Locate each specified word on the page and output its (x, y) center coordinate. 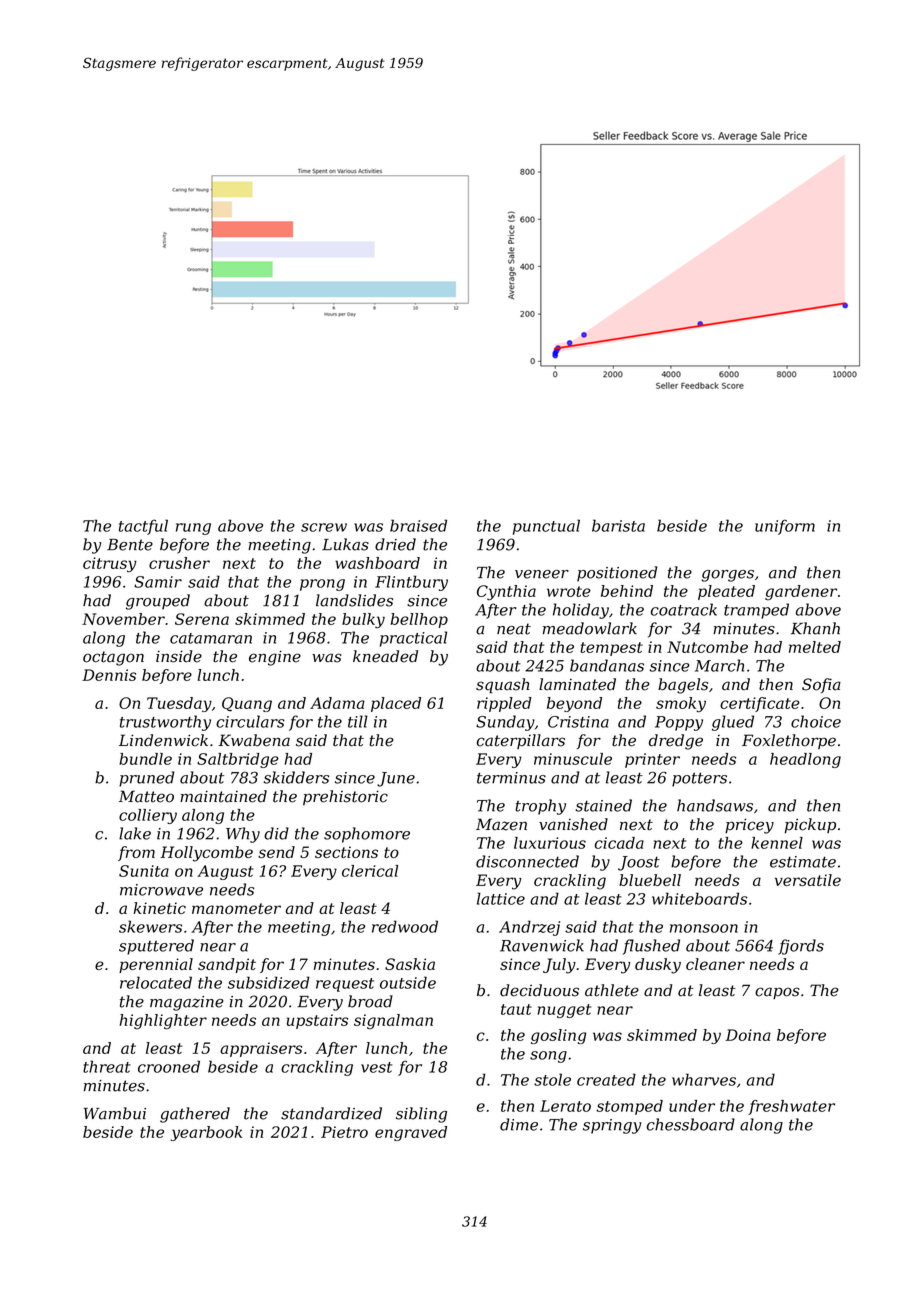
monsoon (704, 928)
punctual (546, 527)
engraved (411, 1133)
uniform (785, 527)
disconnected (527, 861)
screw (324, 527)
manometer (236, 908)
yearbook (206, 1133)
